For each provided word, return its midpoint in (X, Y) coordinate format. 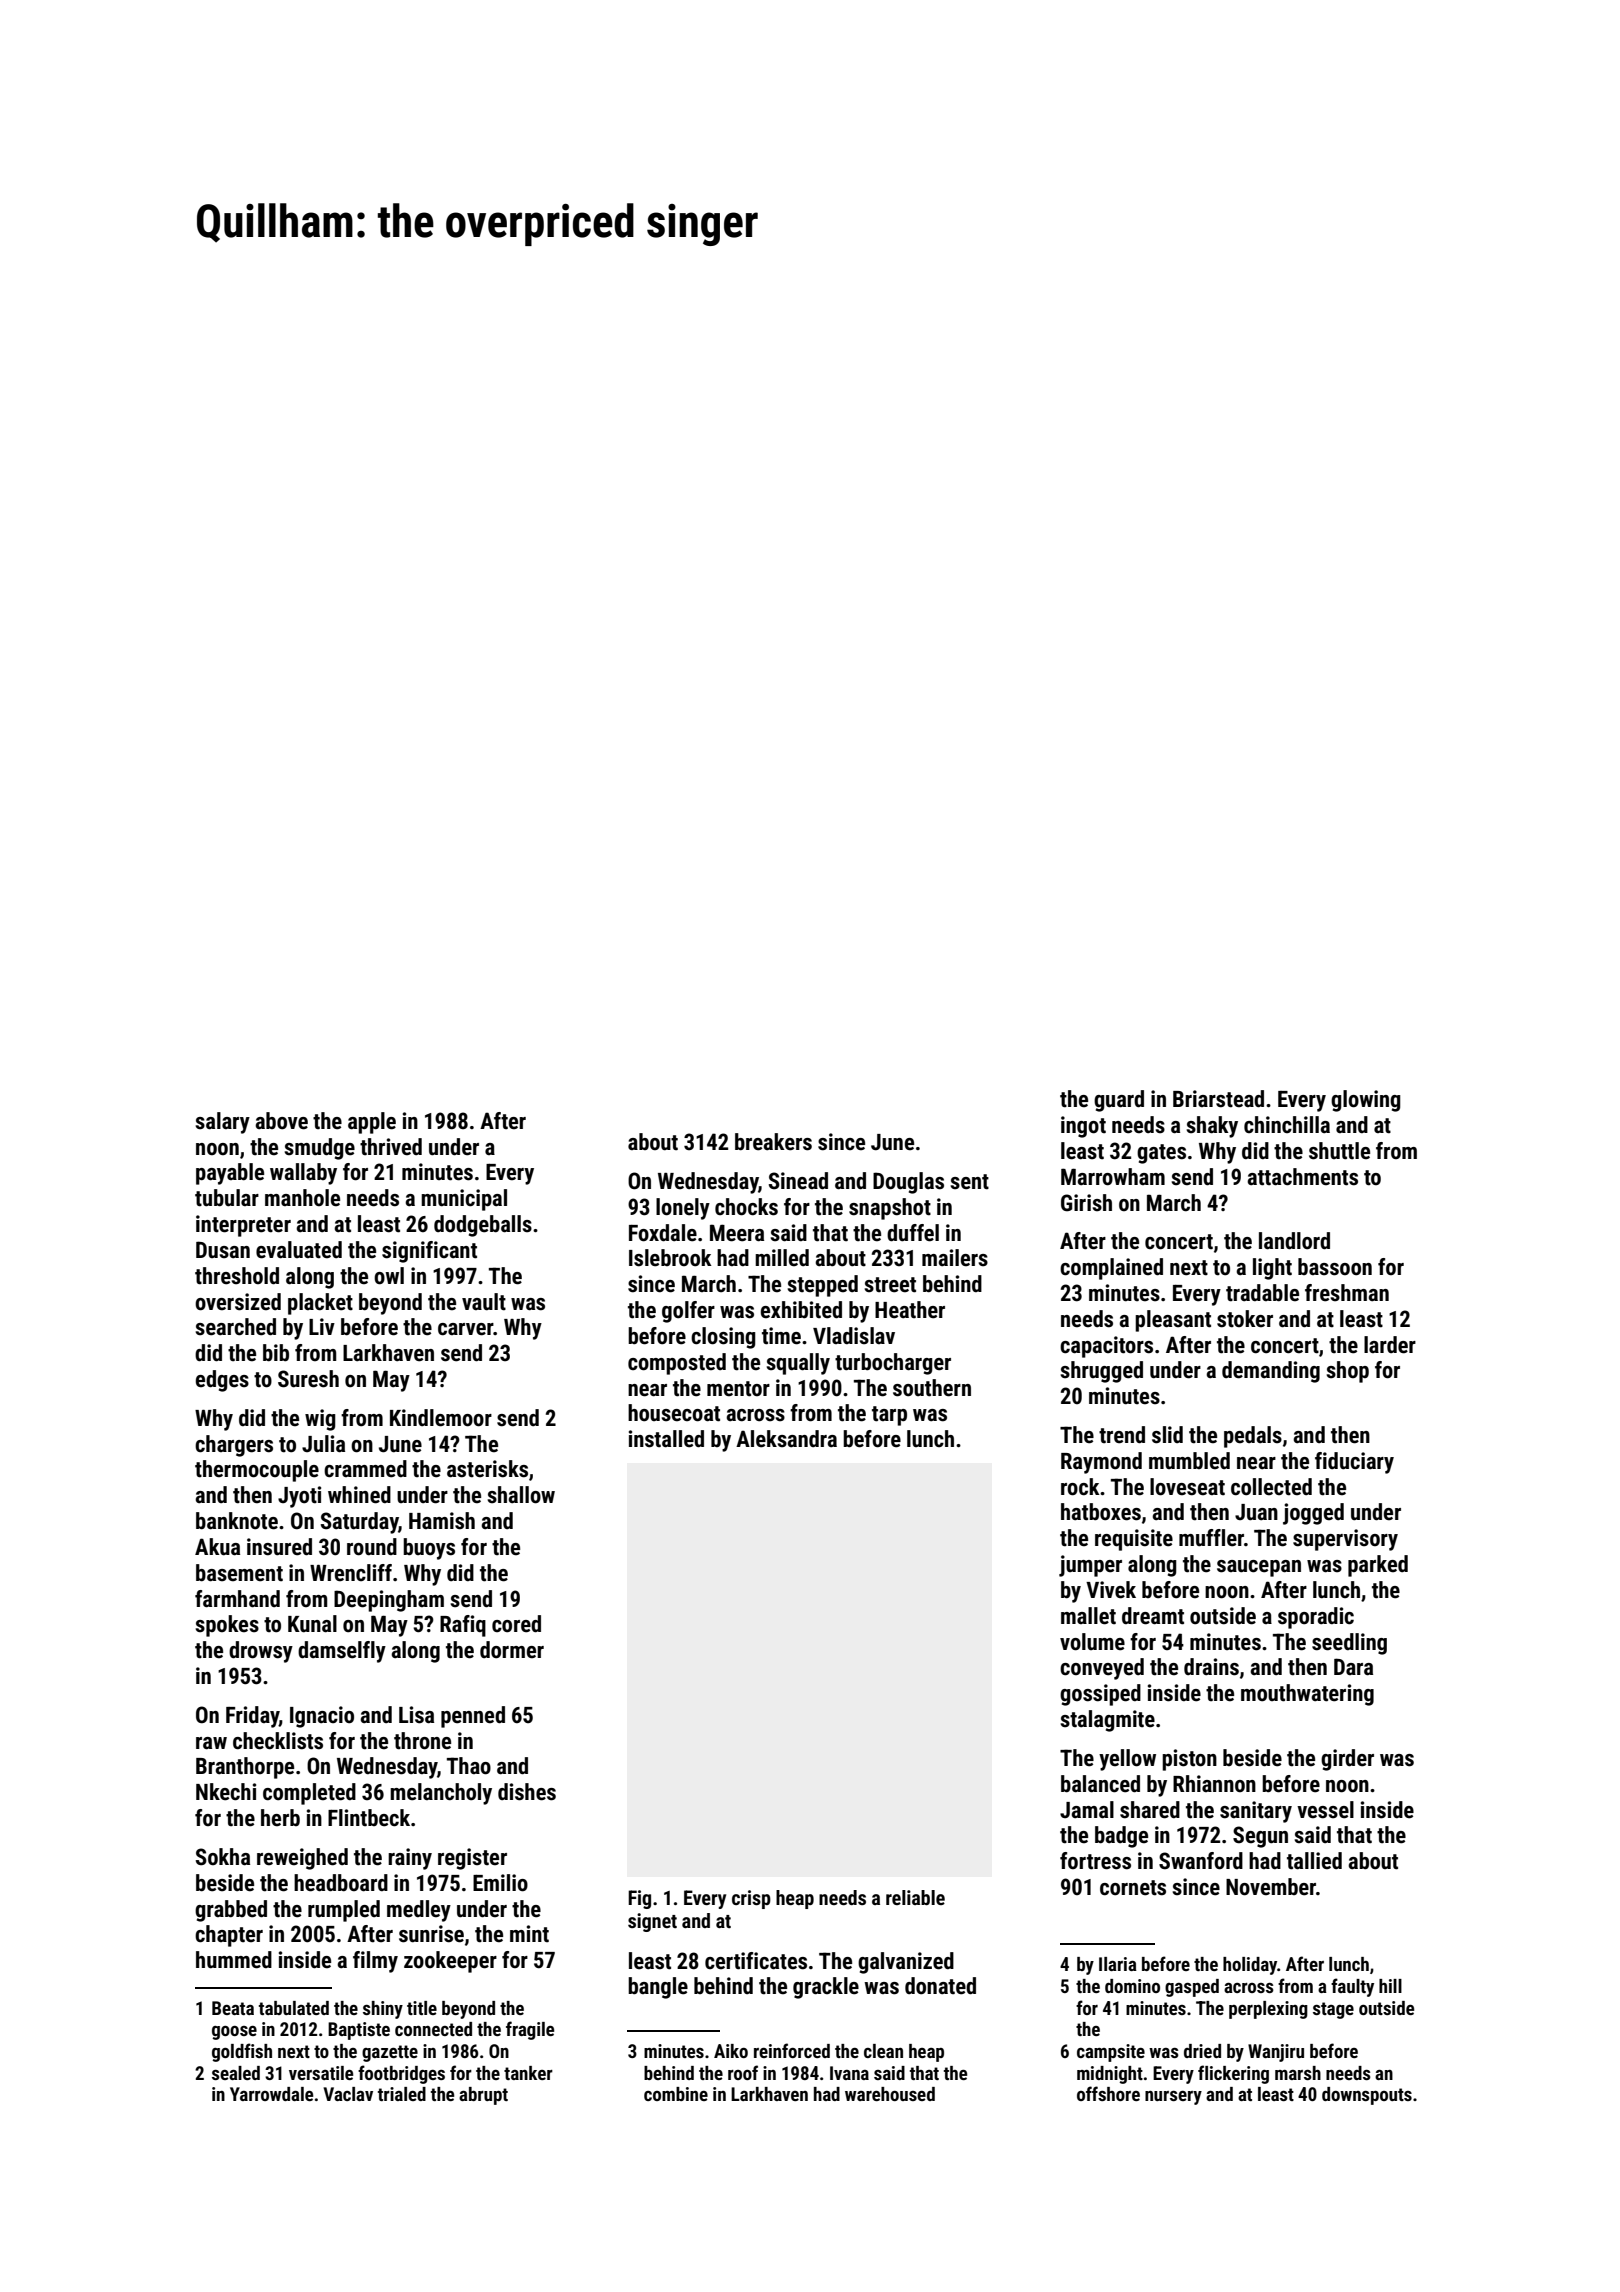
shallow (521, 1495)
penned (473, 1717)
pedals (1253, 1437)
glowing (1366, 1101)
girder (1347, 1760)
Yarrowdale (271, 2094)
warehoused (890, 2094)
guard (1119, 1101)
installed (666, 1439)
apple (372, 1123)
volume (1092, 1642)
